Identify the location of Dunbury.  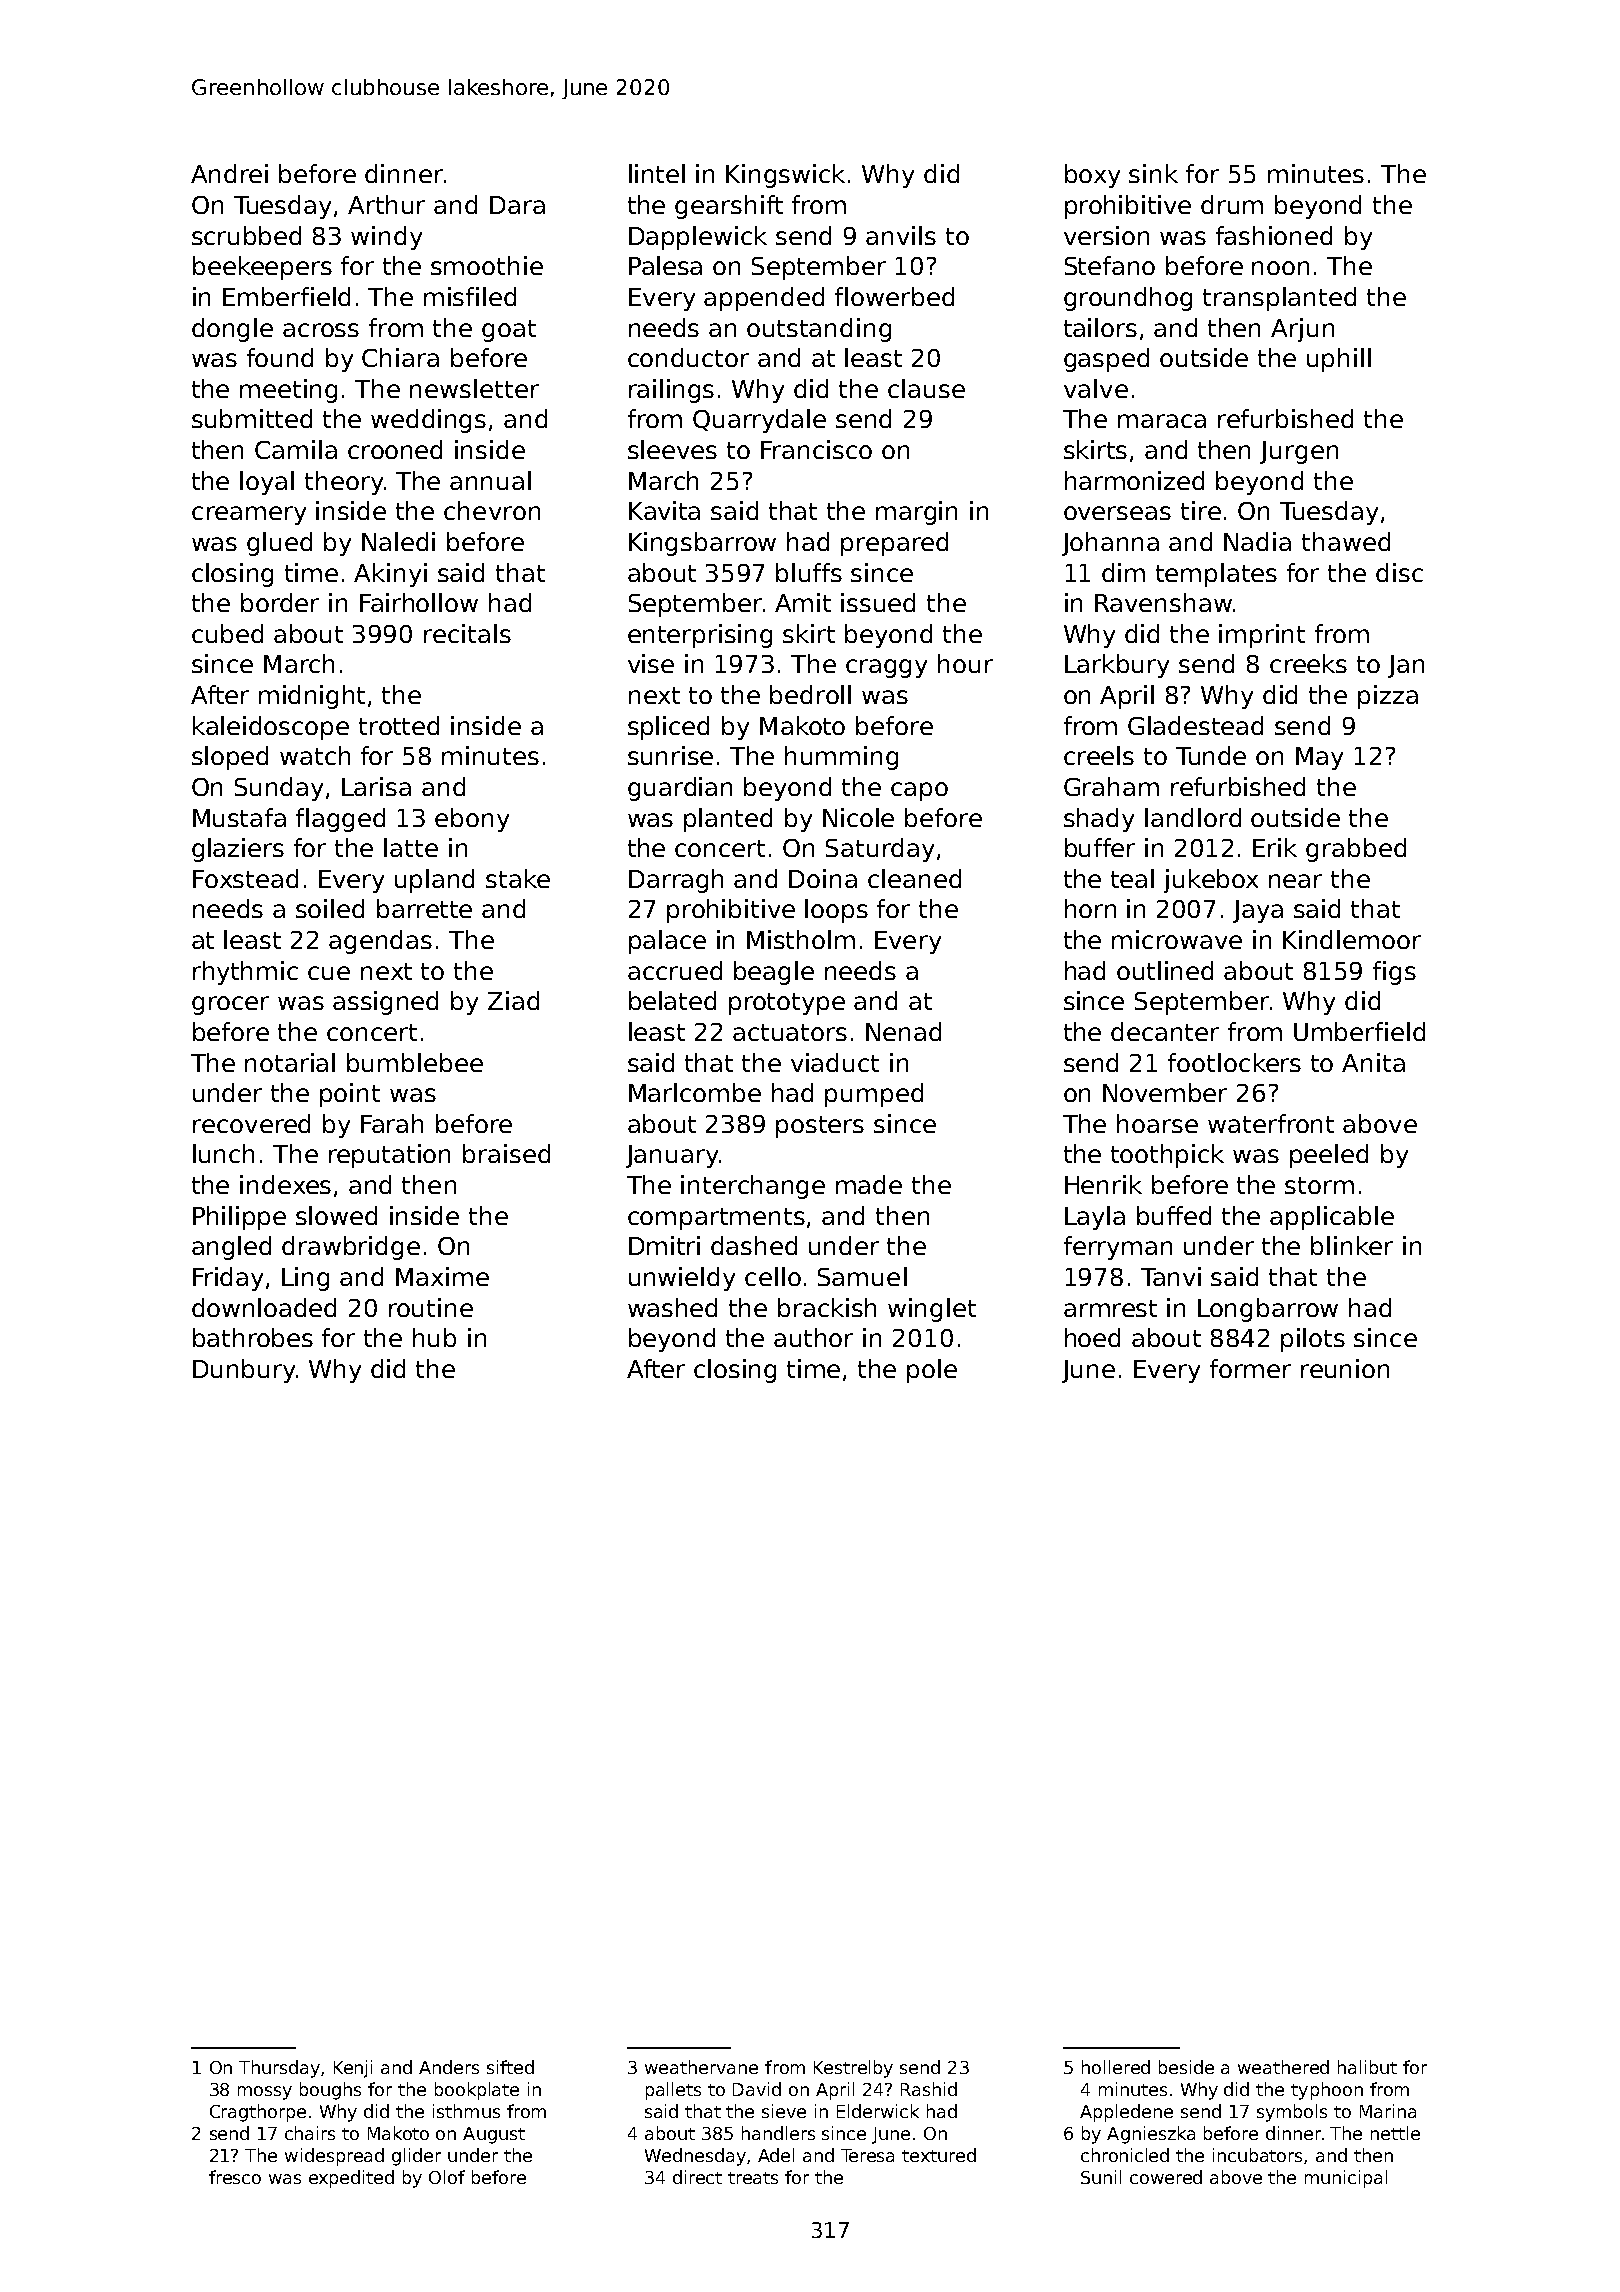
(244, 1371).
